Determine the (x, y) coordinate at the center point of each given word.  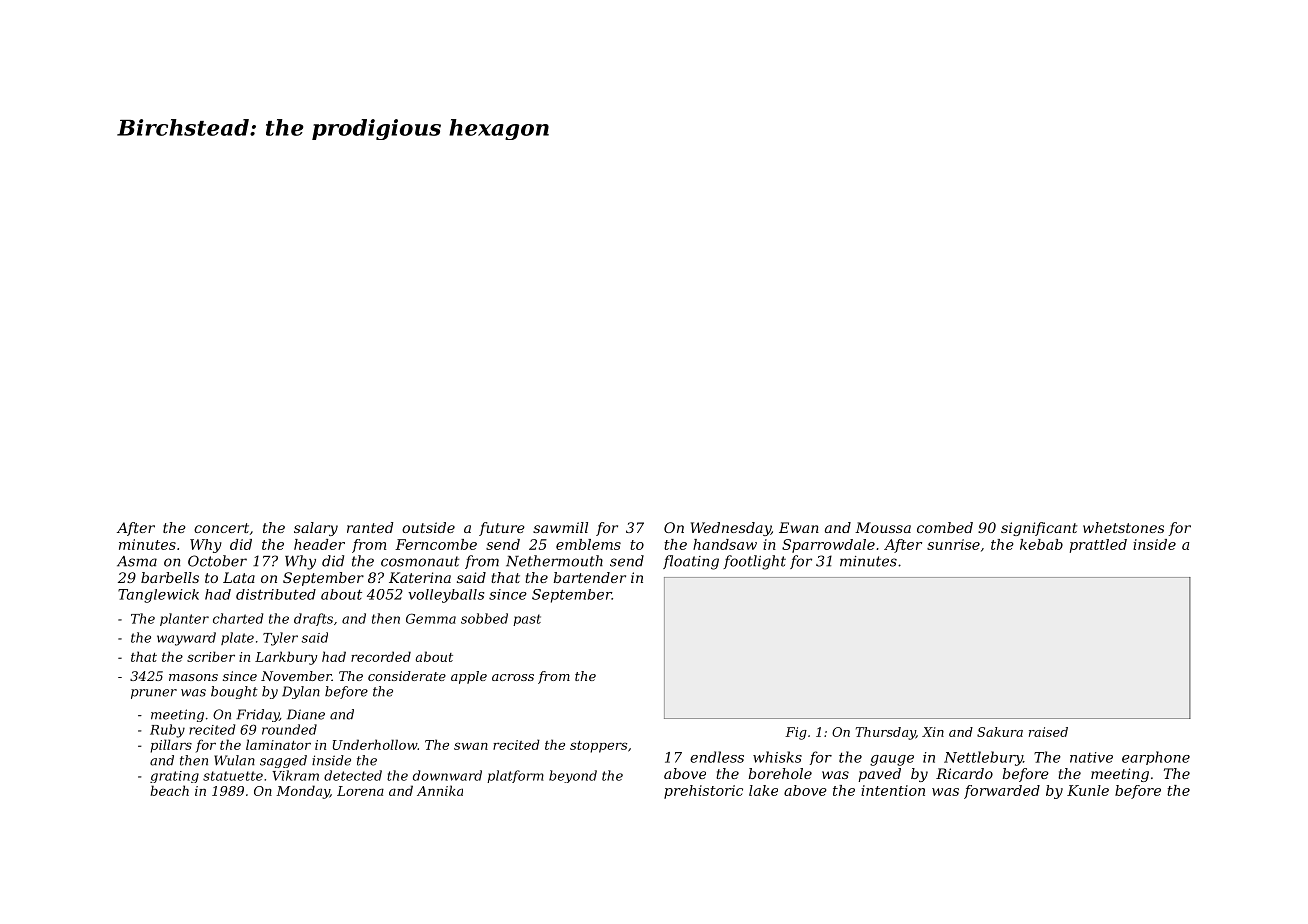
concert (221, 528)
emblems (588, 544)
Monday (303, 792)
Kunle (1088, 790)
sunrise (953, 544)
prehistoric (703, 792)
